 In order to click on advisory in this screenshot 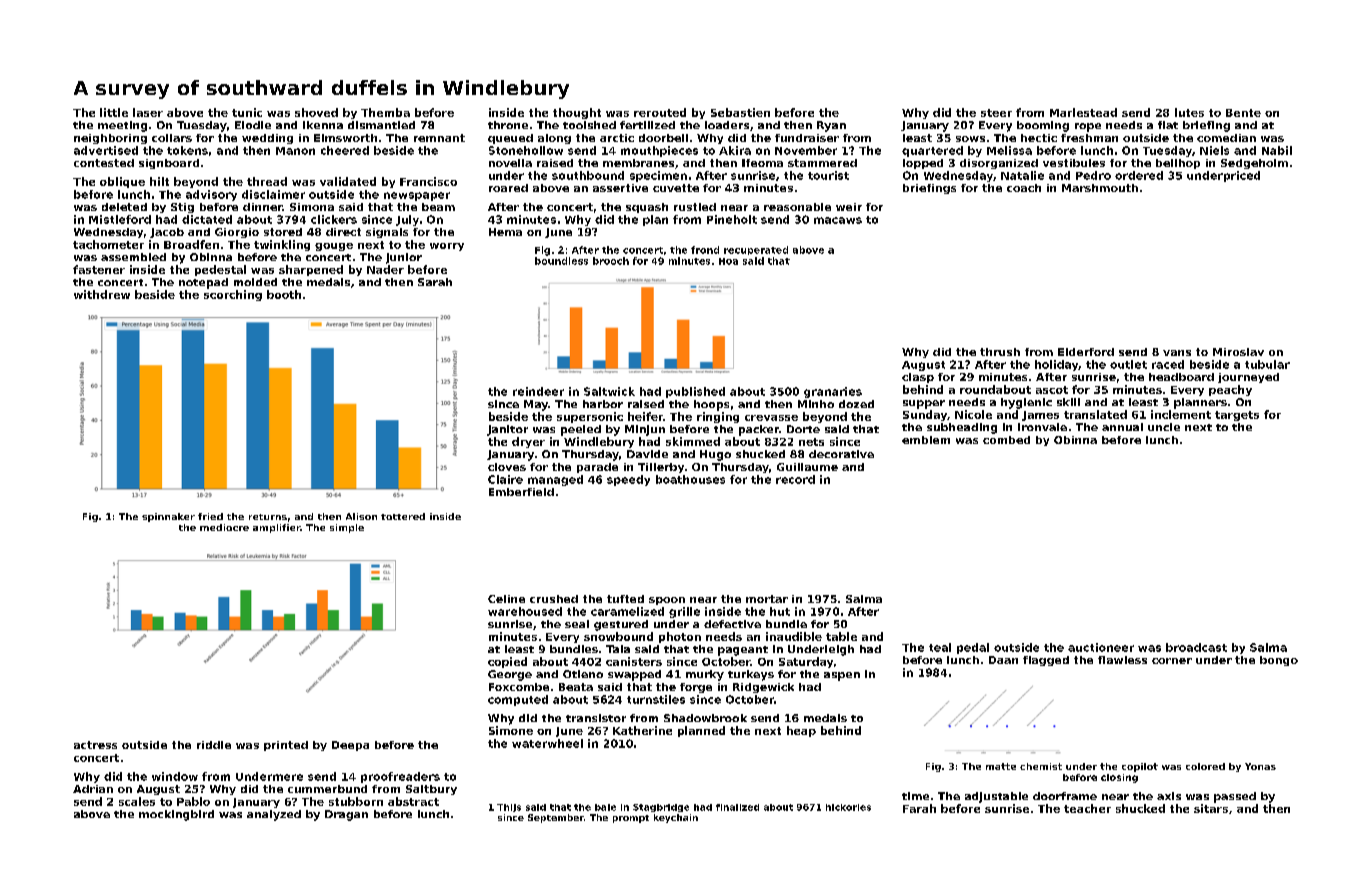, I will do `click(211, 195)`.
